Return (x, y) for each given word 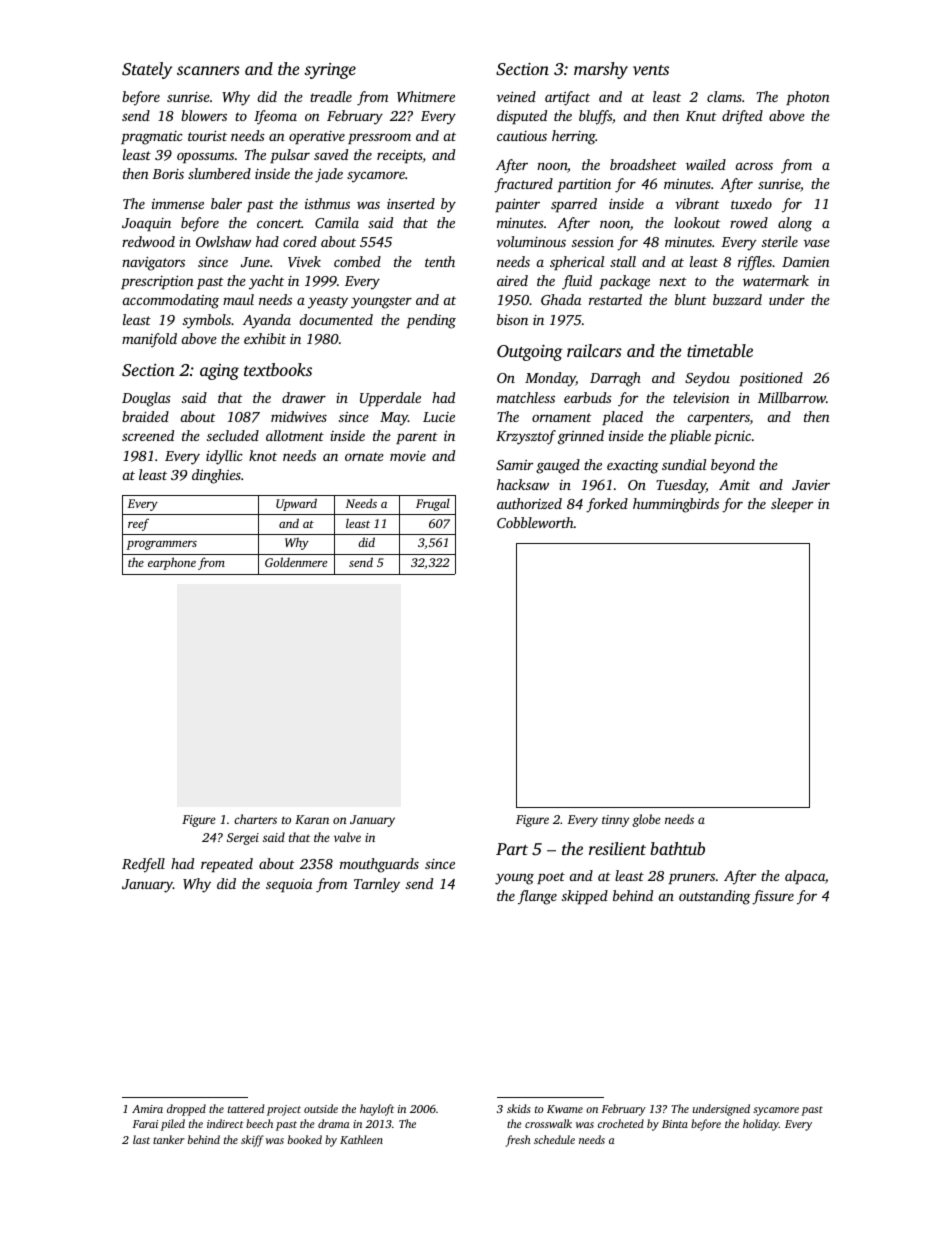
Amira (147, 1109)
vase (817, 243)
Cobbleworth (535, 522)
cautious (522, 136)
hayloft (377, 1110)
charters (255, 819)
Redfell (143, 865)
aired (512, 280)
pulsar (290, 156)
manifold (149, 340)
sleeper (792, 505)
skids (519, 1108)
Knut (701, 116)
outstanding (715, 897)
